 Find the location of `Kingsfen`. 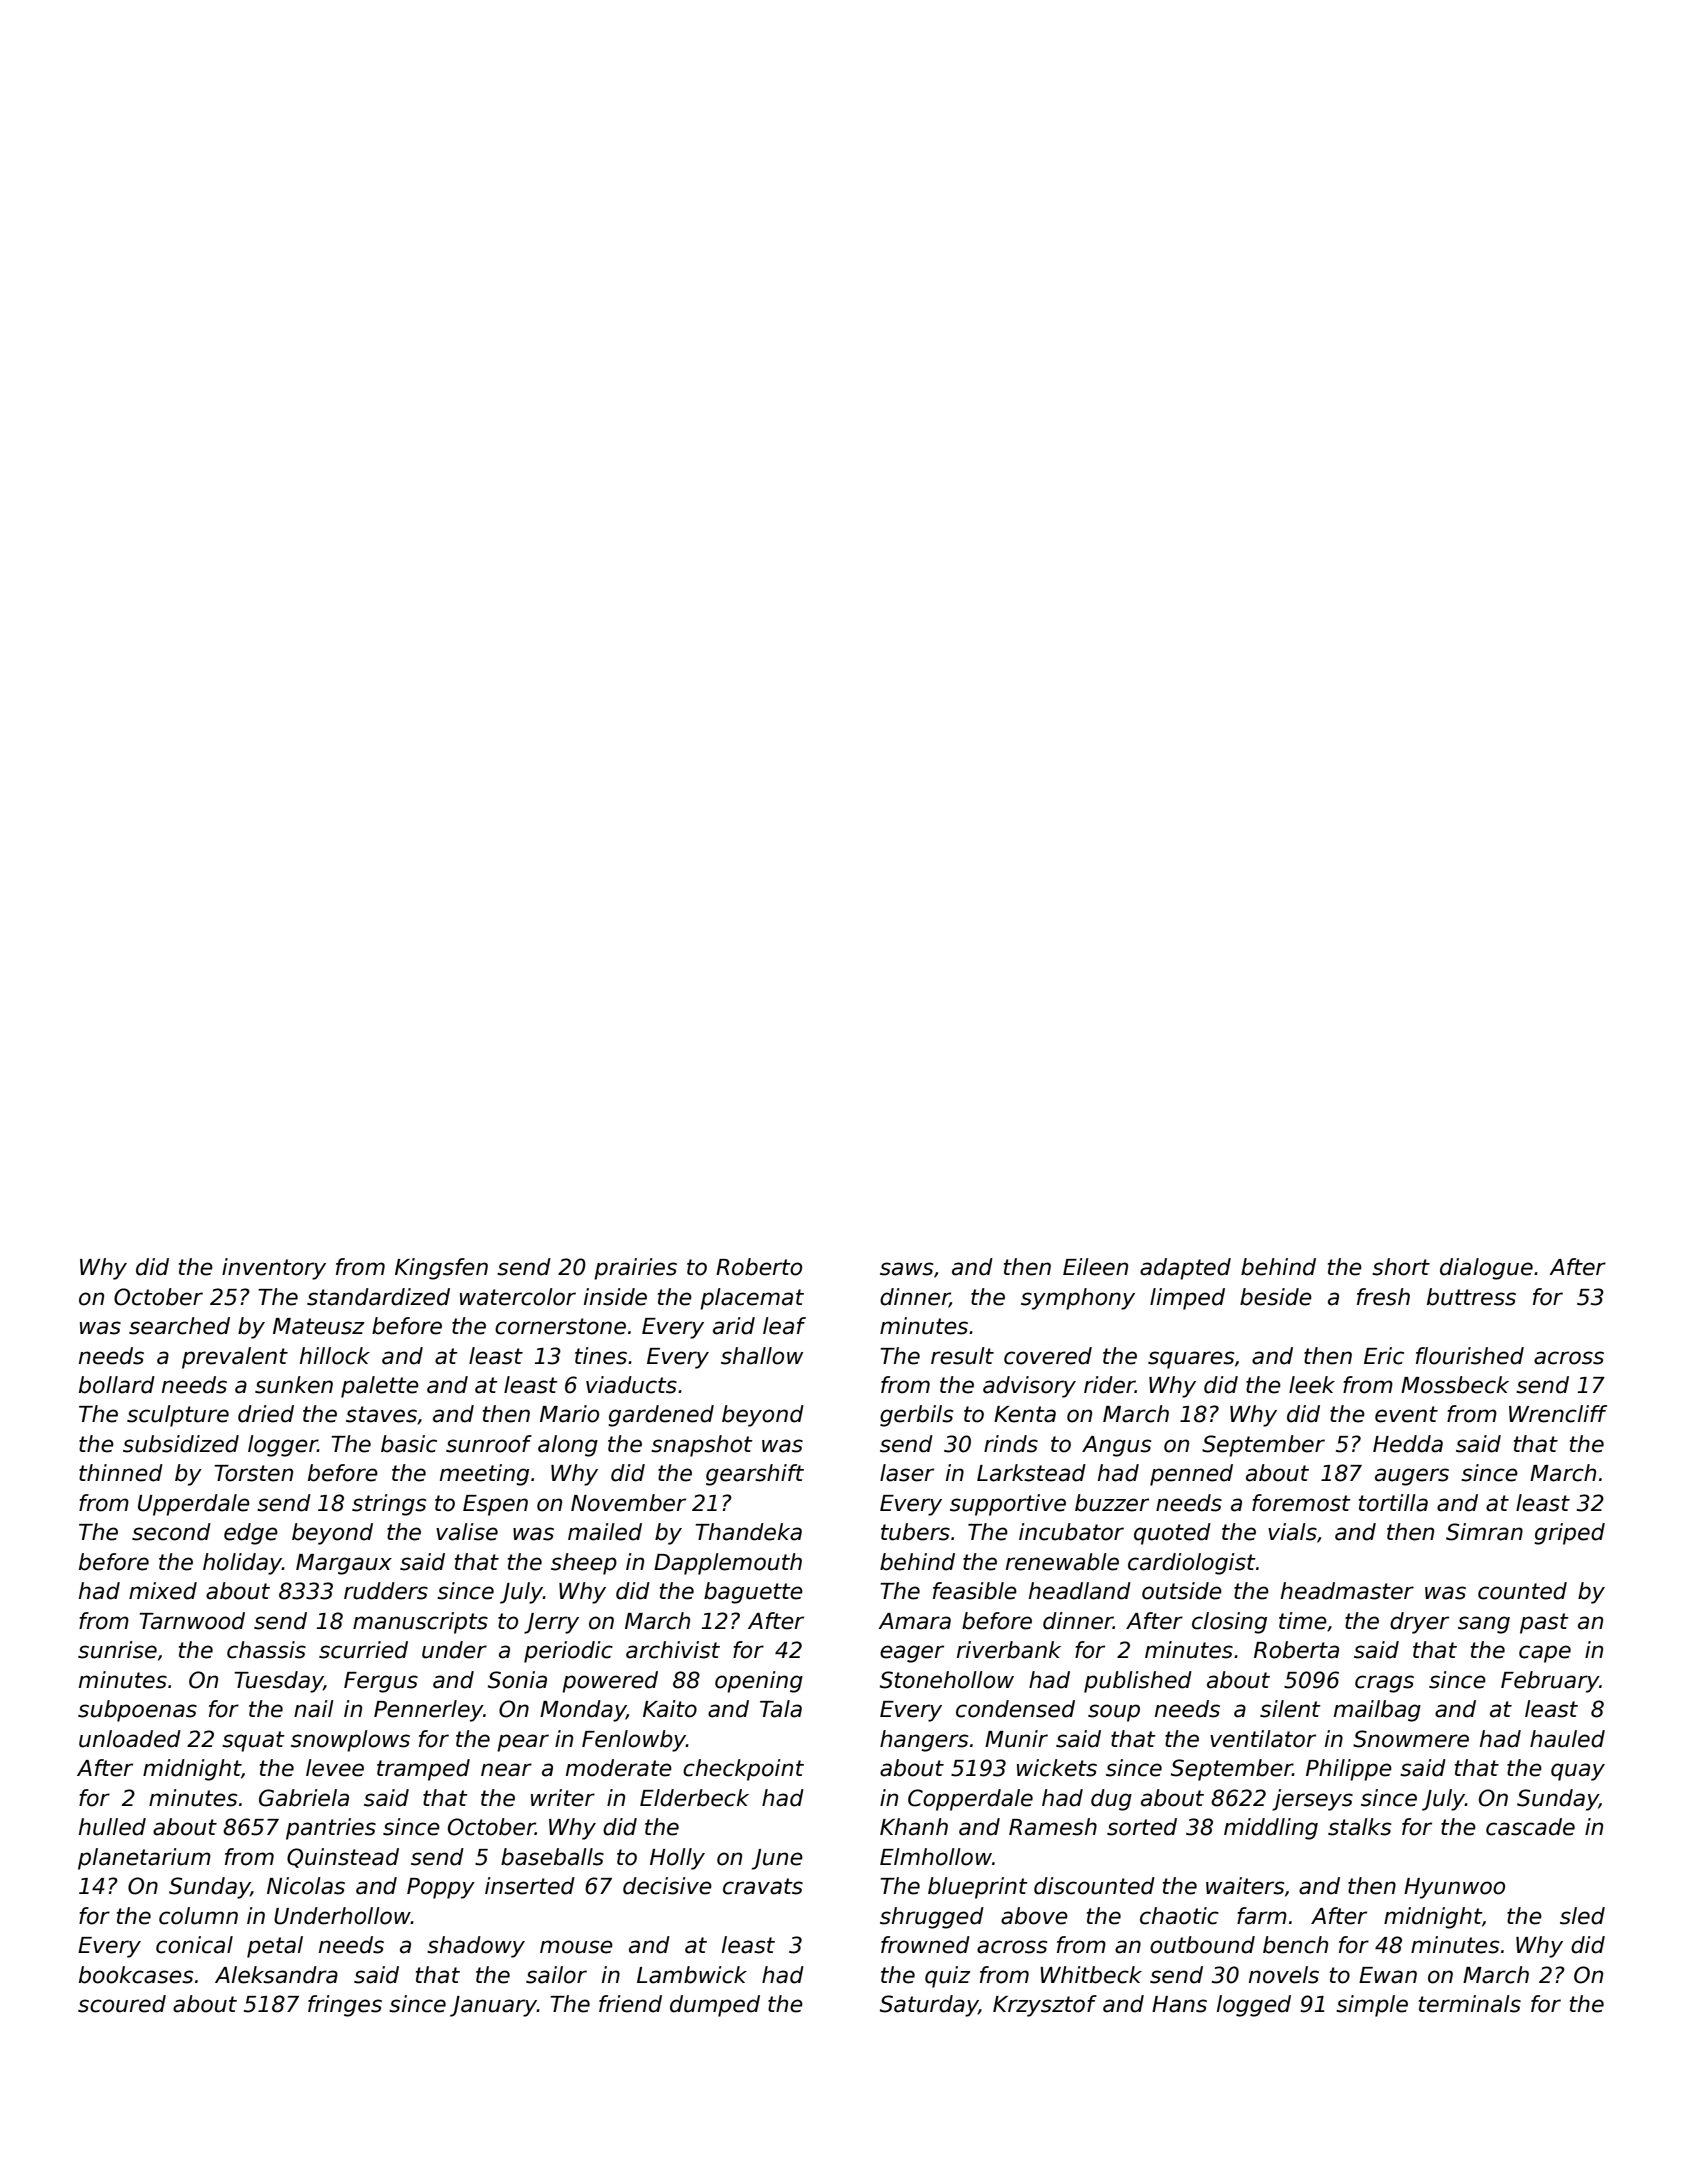

Kingsfen is located at coordinates (441, 1269).
